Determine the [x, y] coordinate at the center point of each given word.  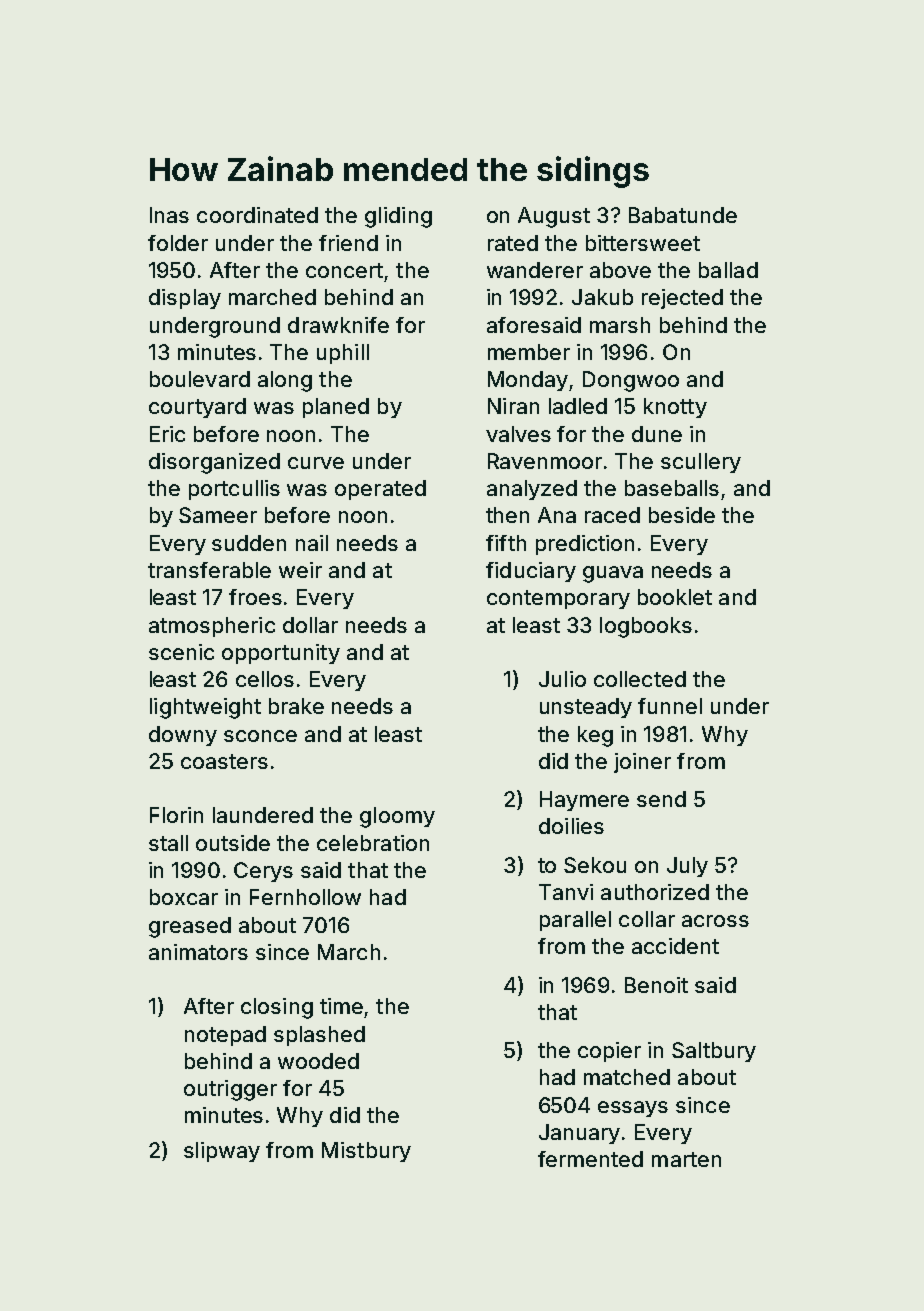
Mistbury [366, 1152]
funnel [670, 706]
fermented [590, 1159]
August [554, 217]
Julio [562, 679]
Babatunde [683, 215]
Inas [169, 215]
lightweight [205, 708]
